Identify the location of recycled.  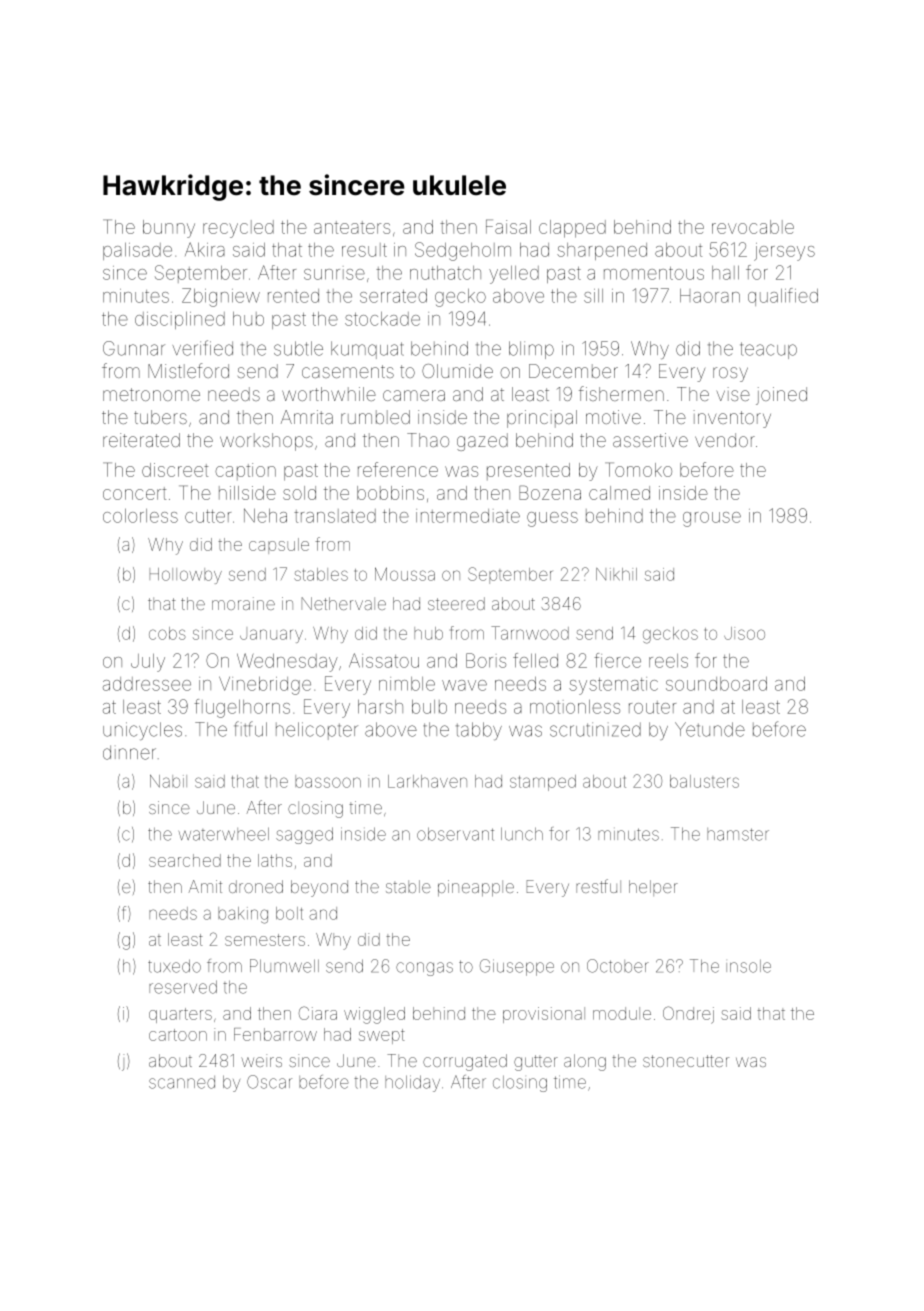
(238, 229).
